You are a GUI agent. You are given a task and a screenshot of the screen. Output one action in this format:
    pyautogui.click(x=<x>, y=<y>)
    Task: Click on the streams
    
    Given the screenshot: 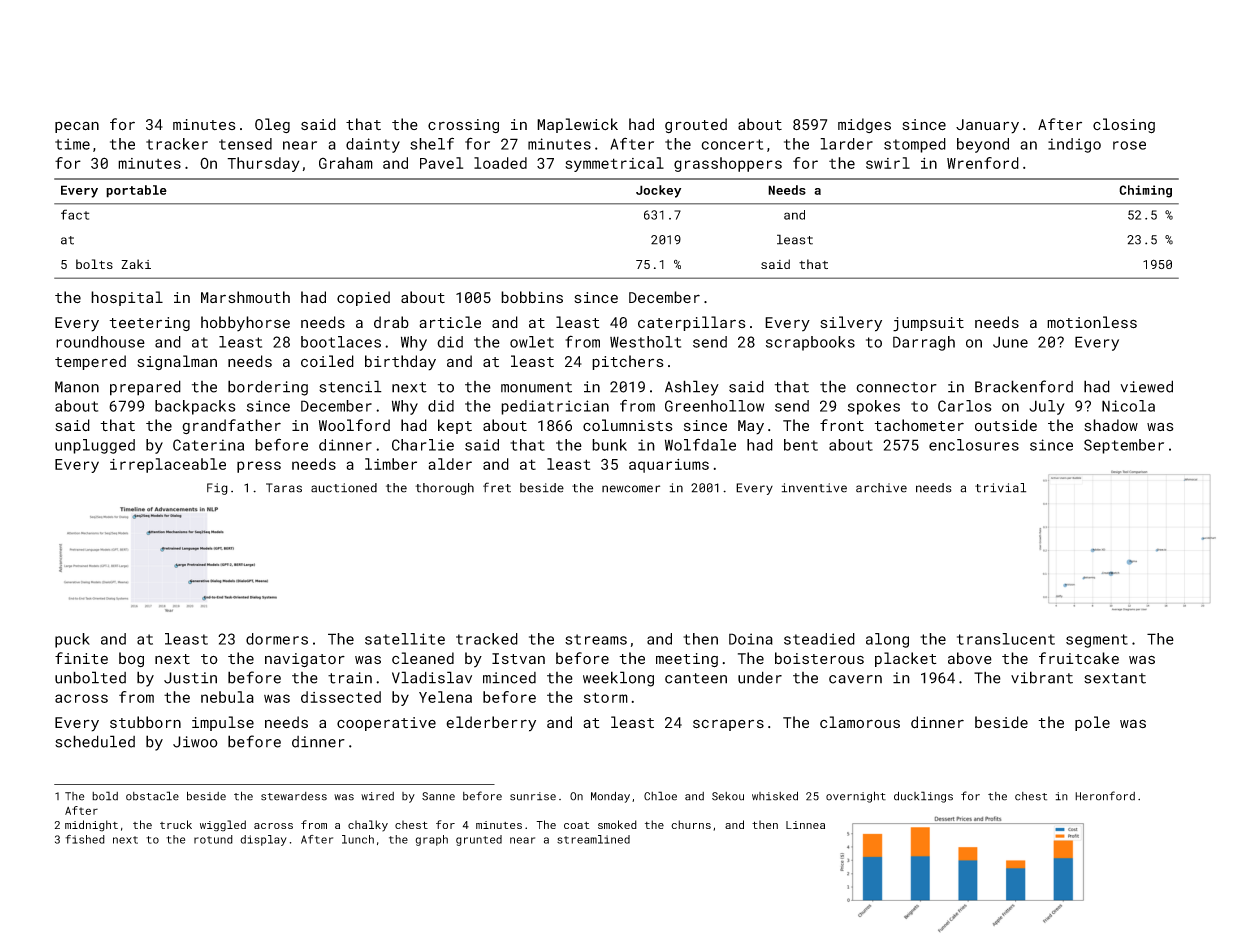 What is the action you would take?
    pyautogui.click(x=596, y=639)
